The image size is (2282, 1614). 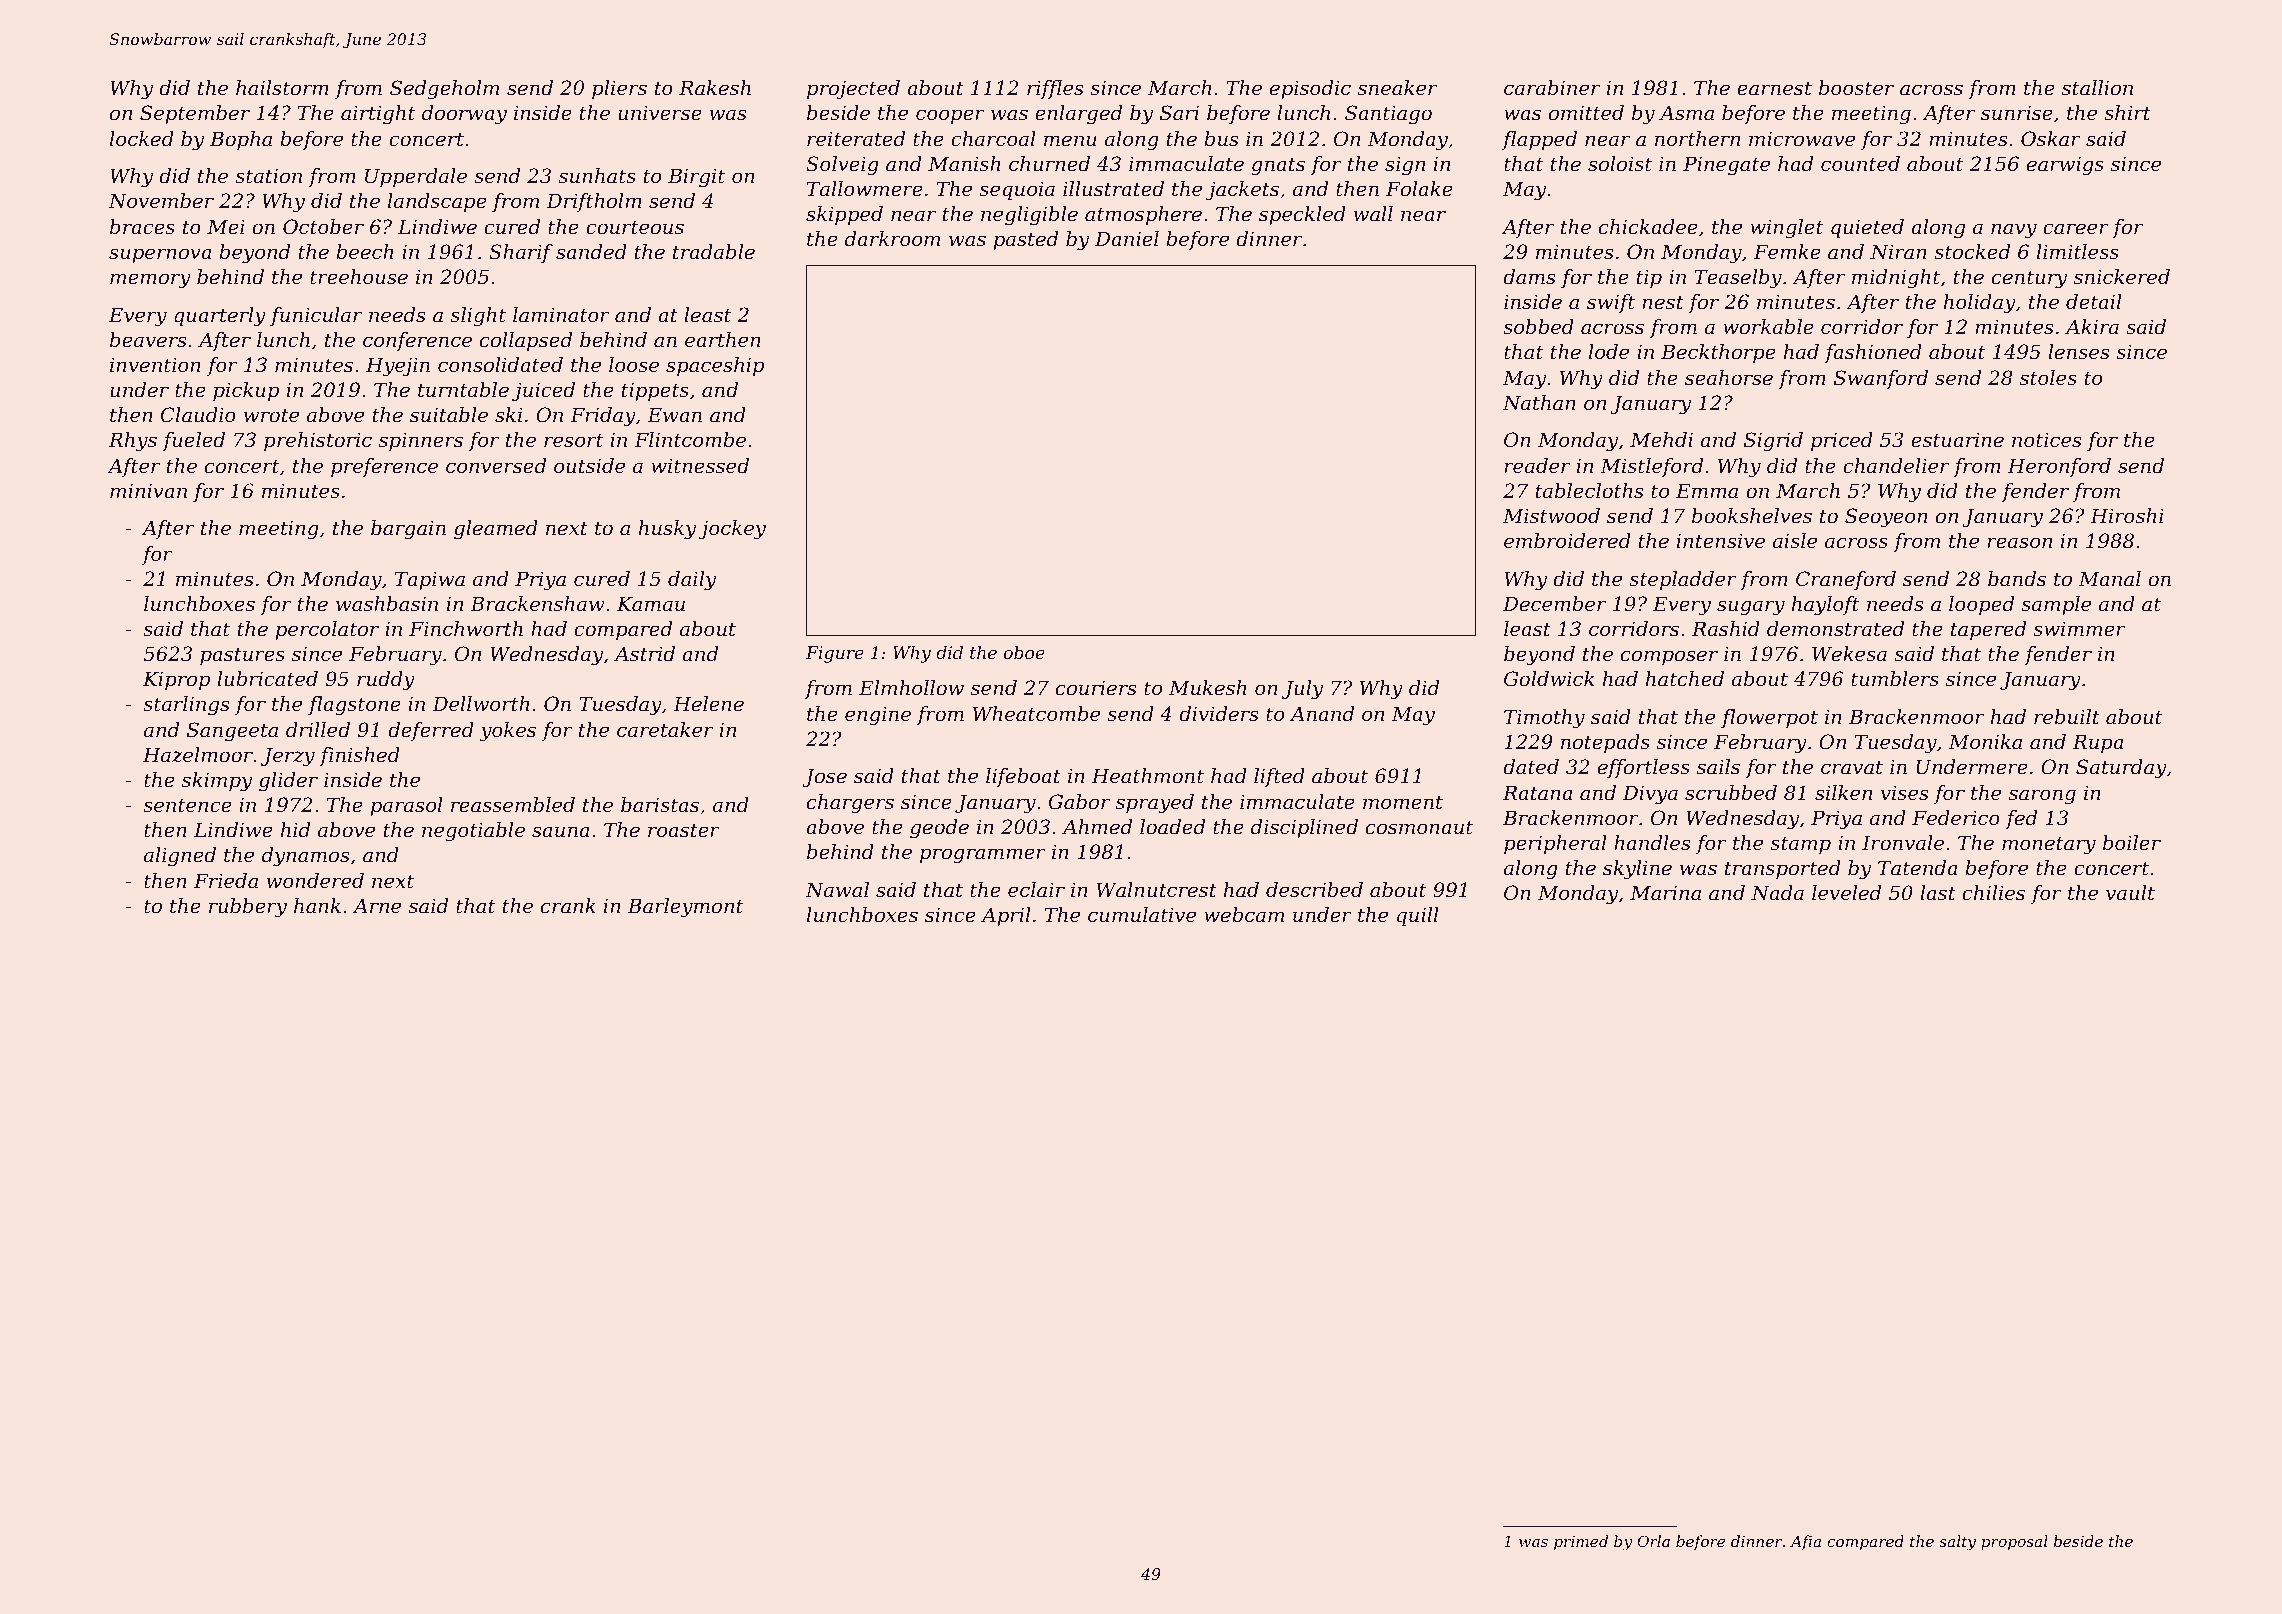 What do you see at coordinates (1653, 1541) in the document?
I see `Orla` at bounding box center [1653, 1541].
